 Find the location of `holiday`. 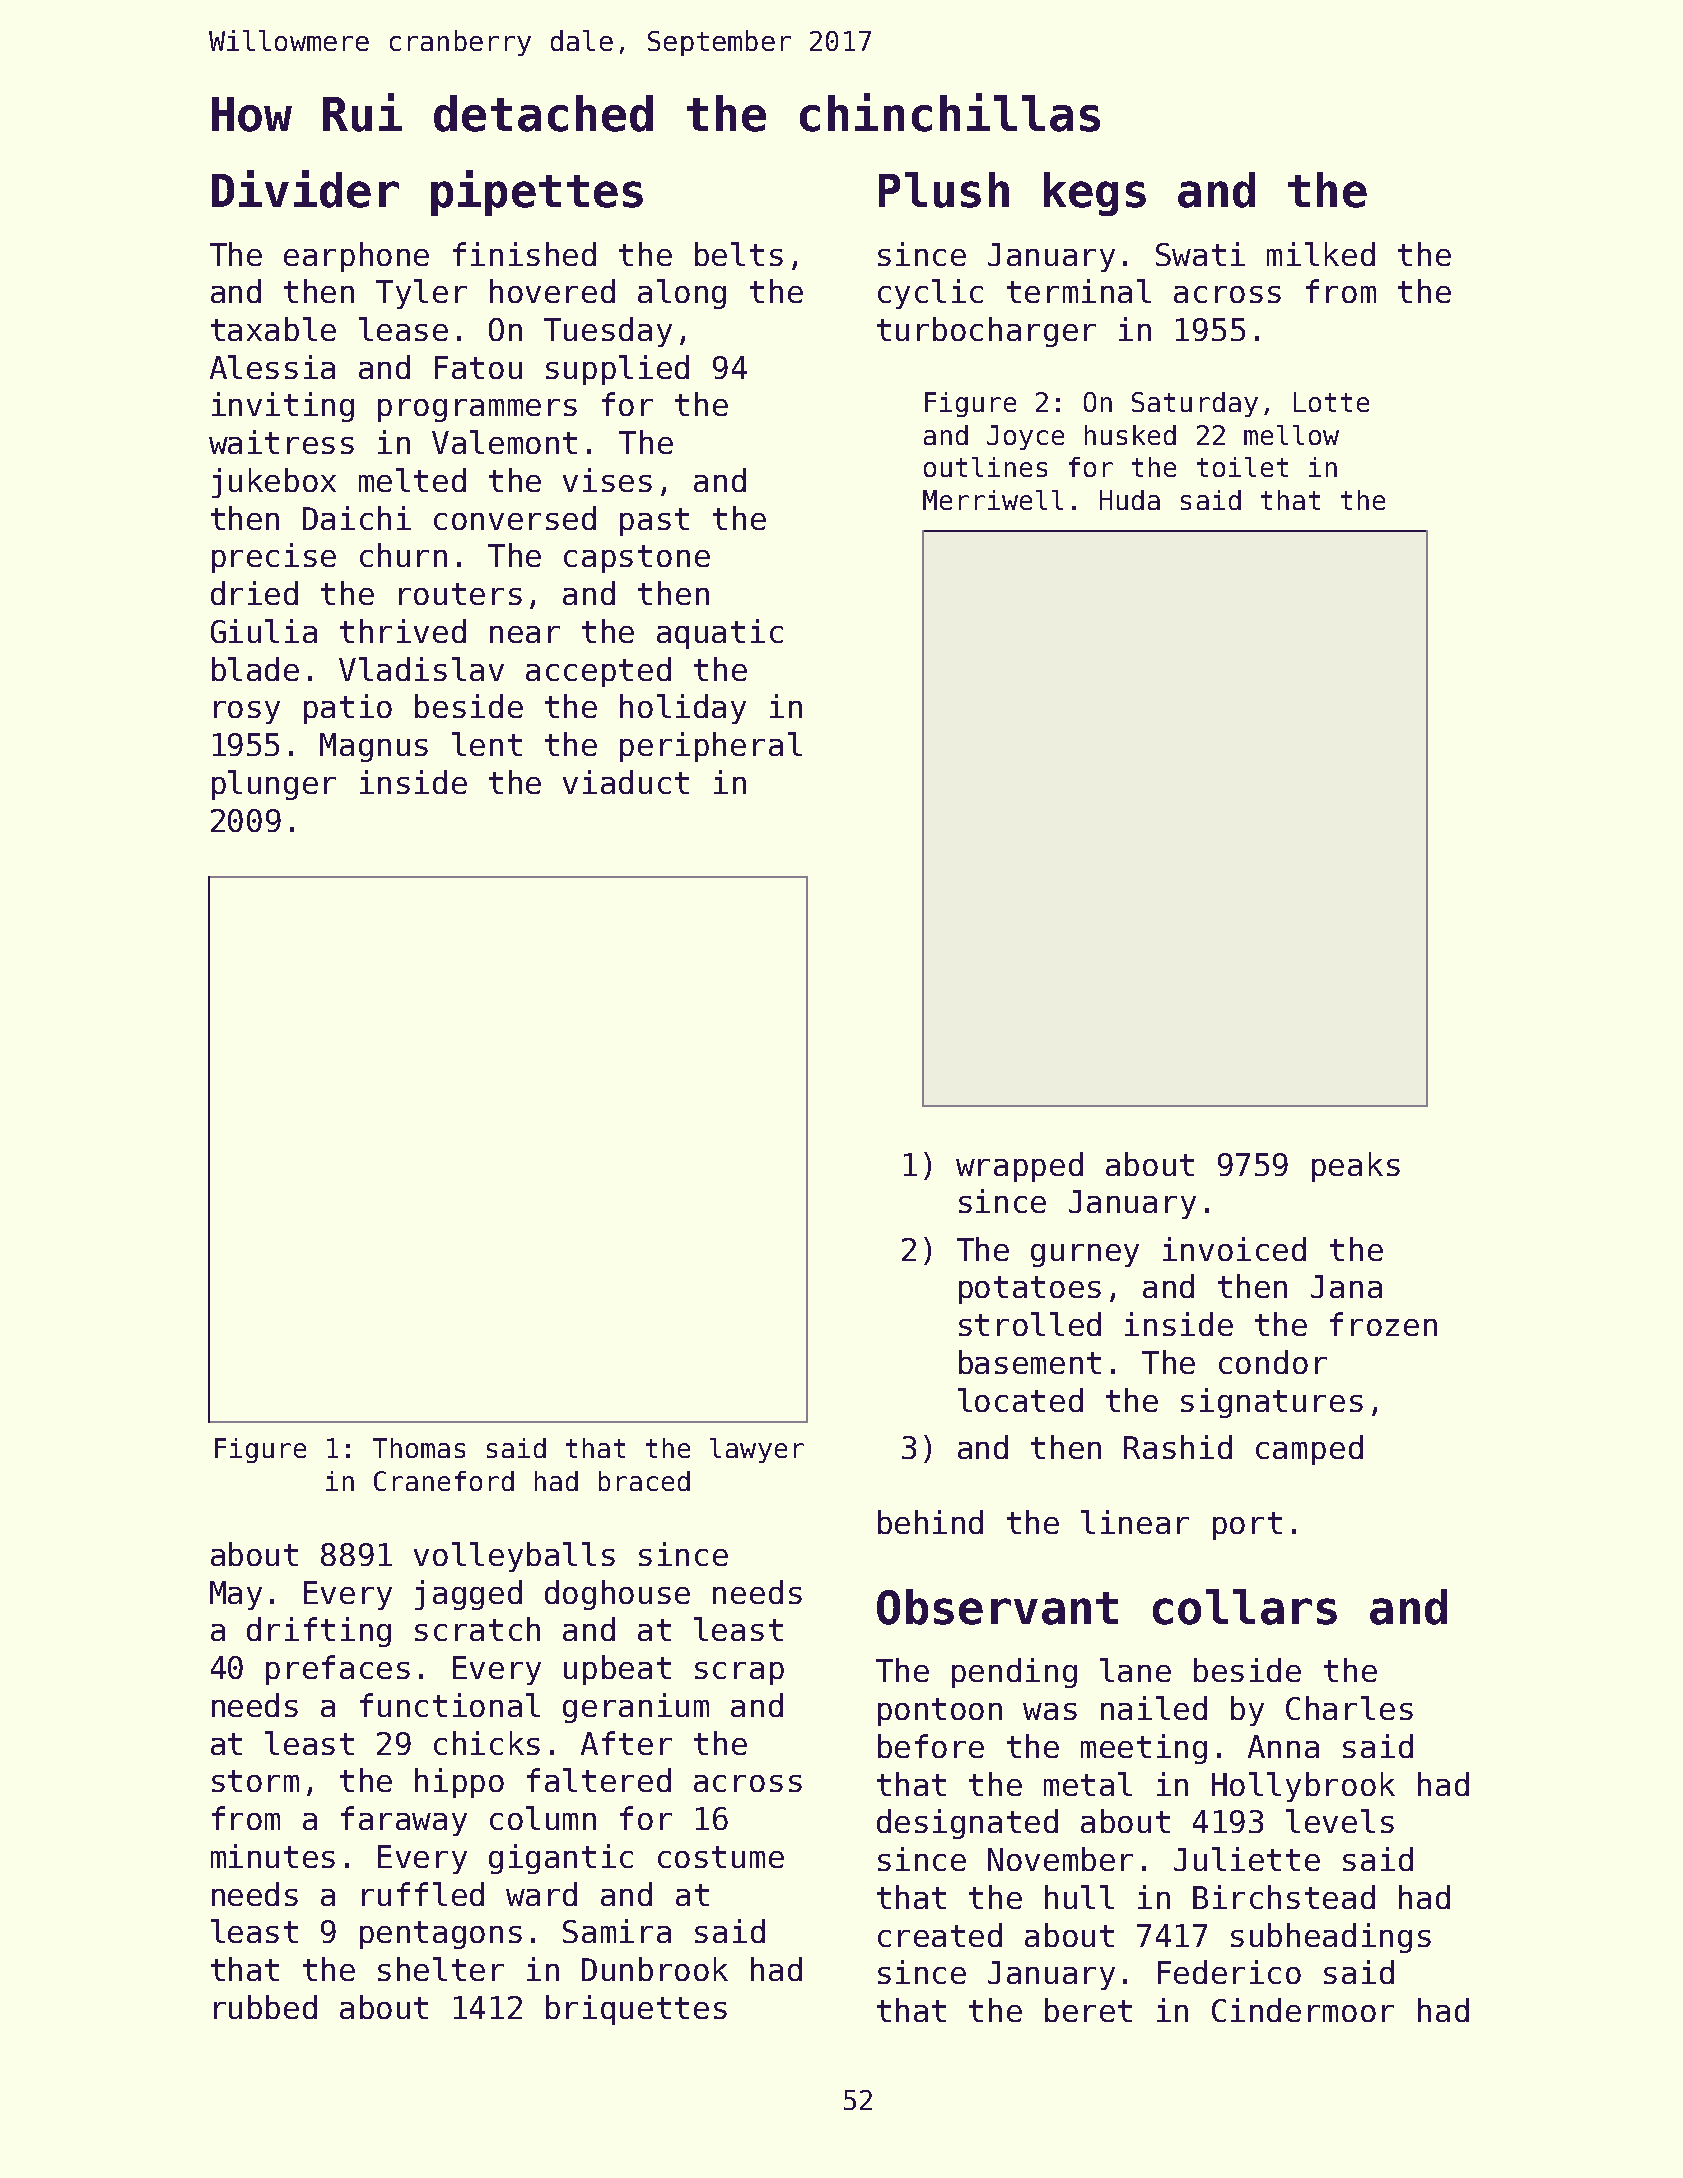

holiday is located at coordinates (683, 709).
